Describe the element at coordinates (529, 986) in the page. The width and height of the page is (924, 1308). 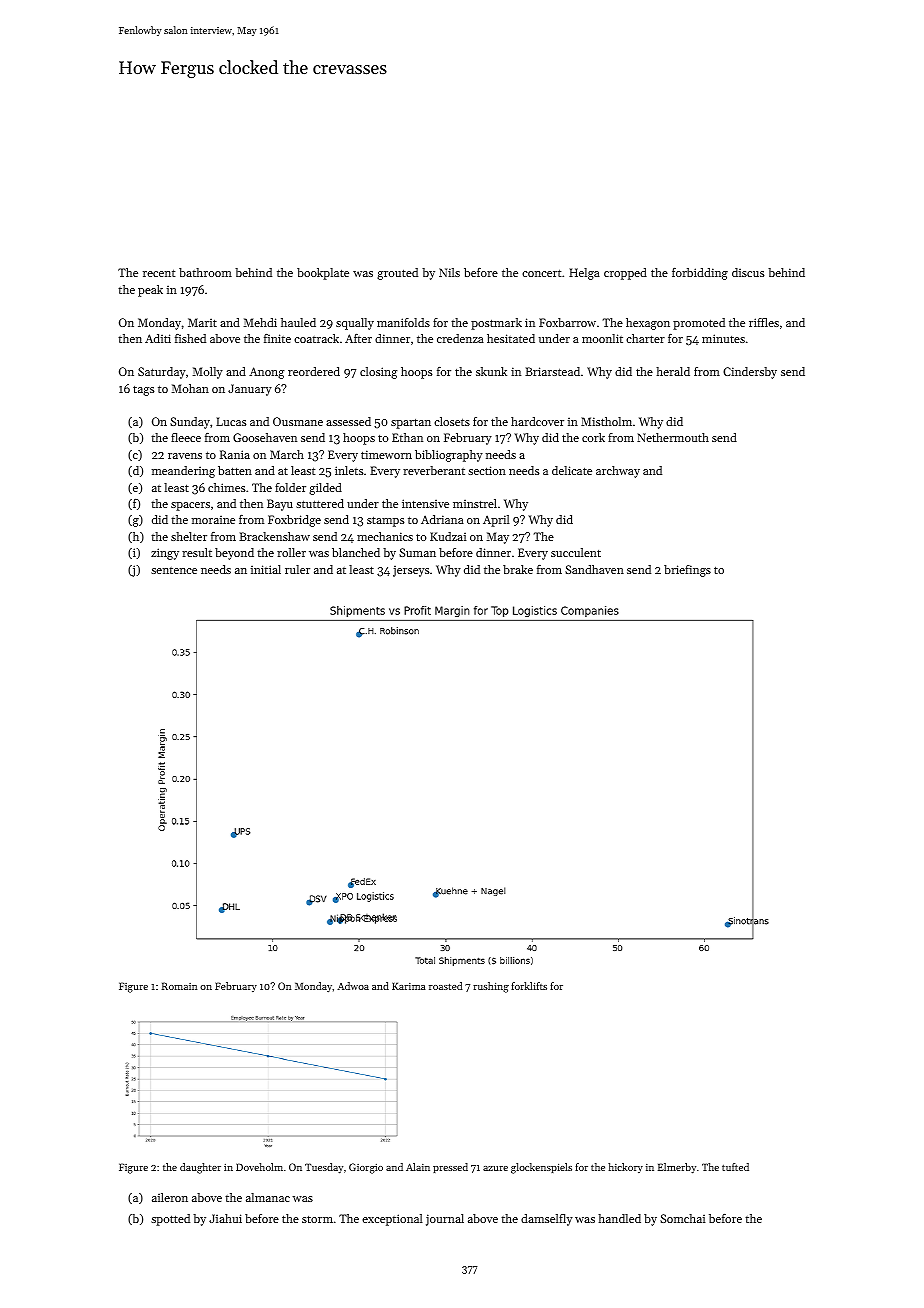
I see `forklifts` at that location.
